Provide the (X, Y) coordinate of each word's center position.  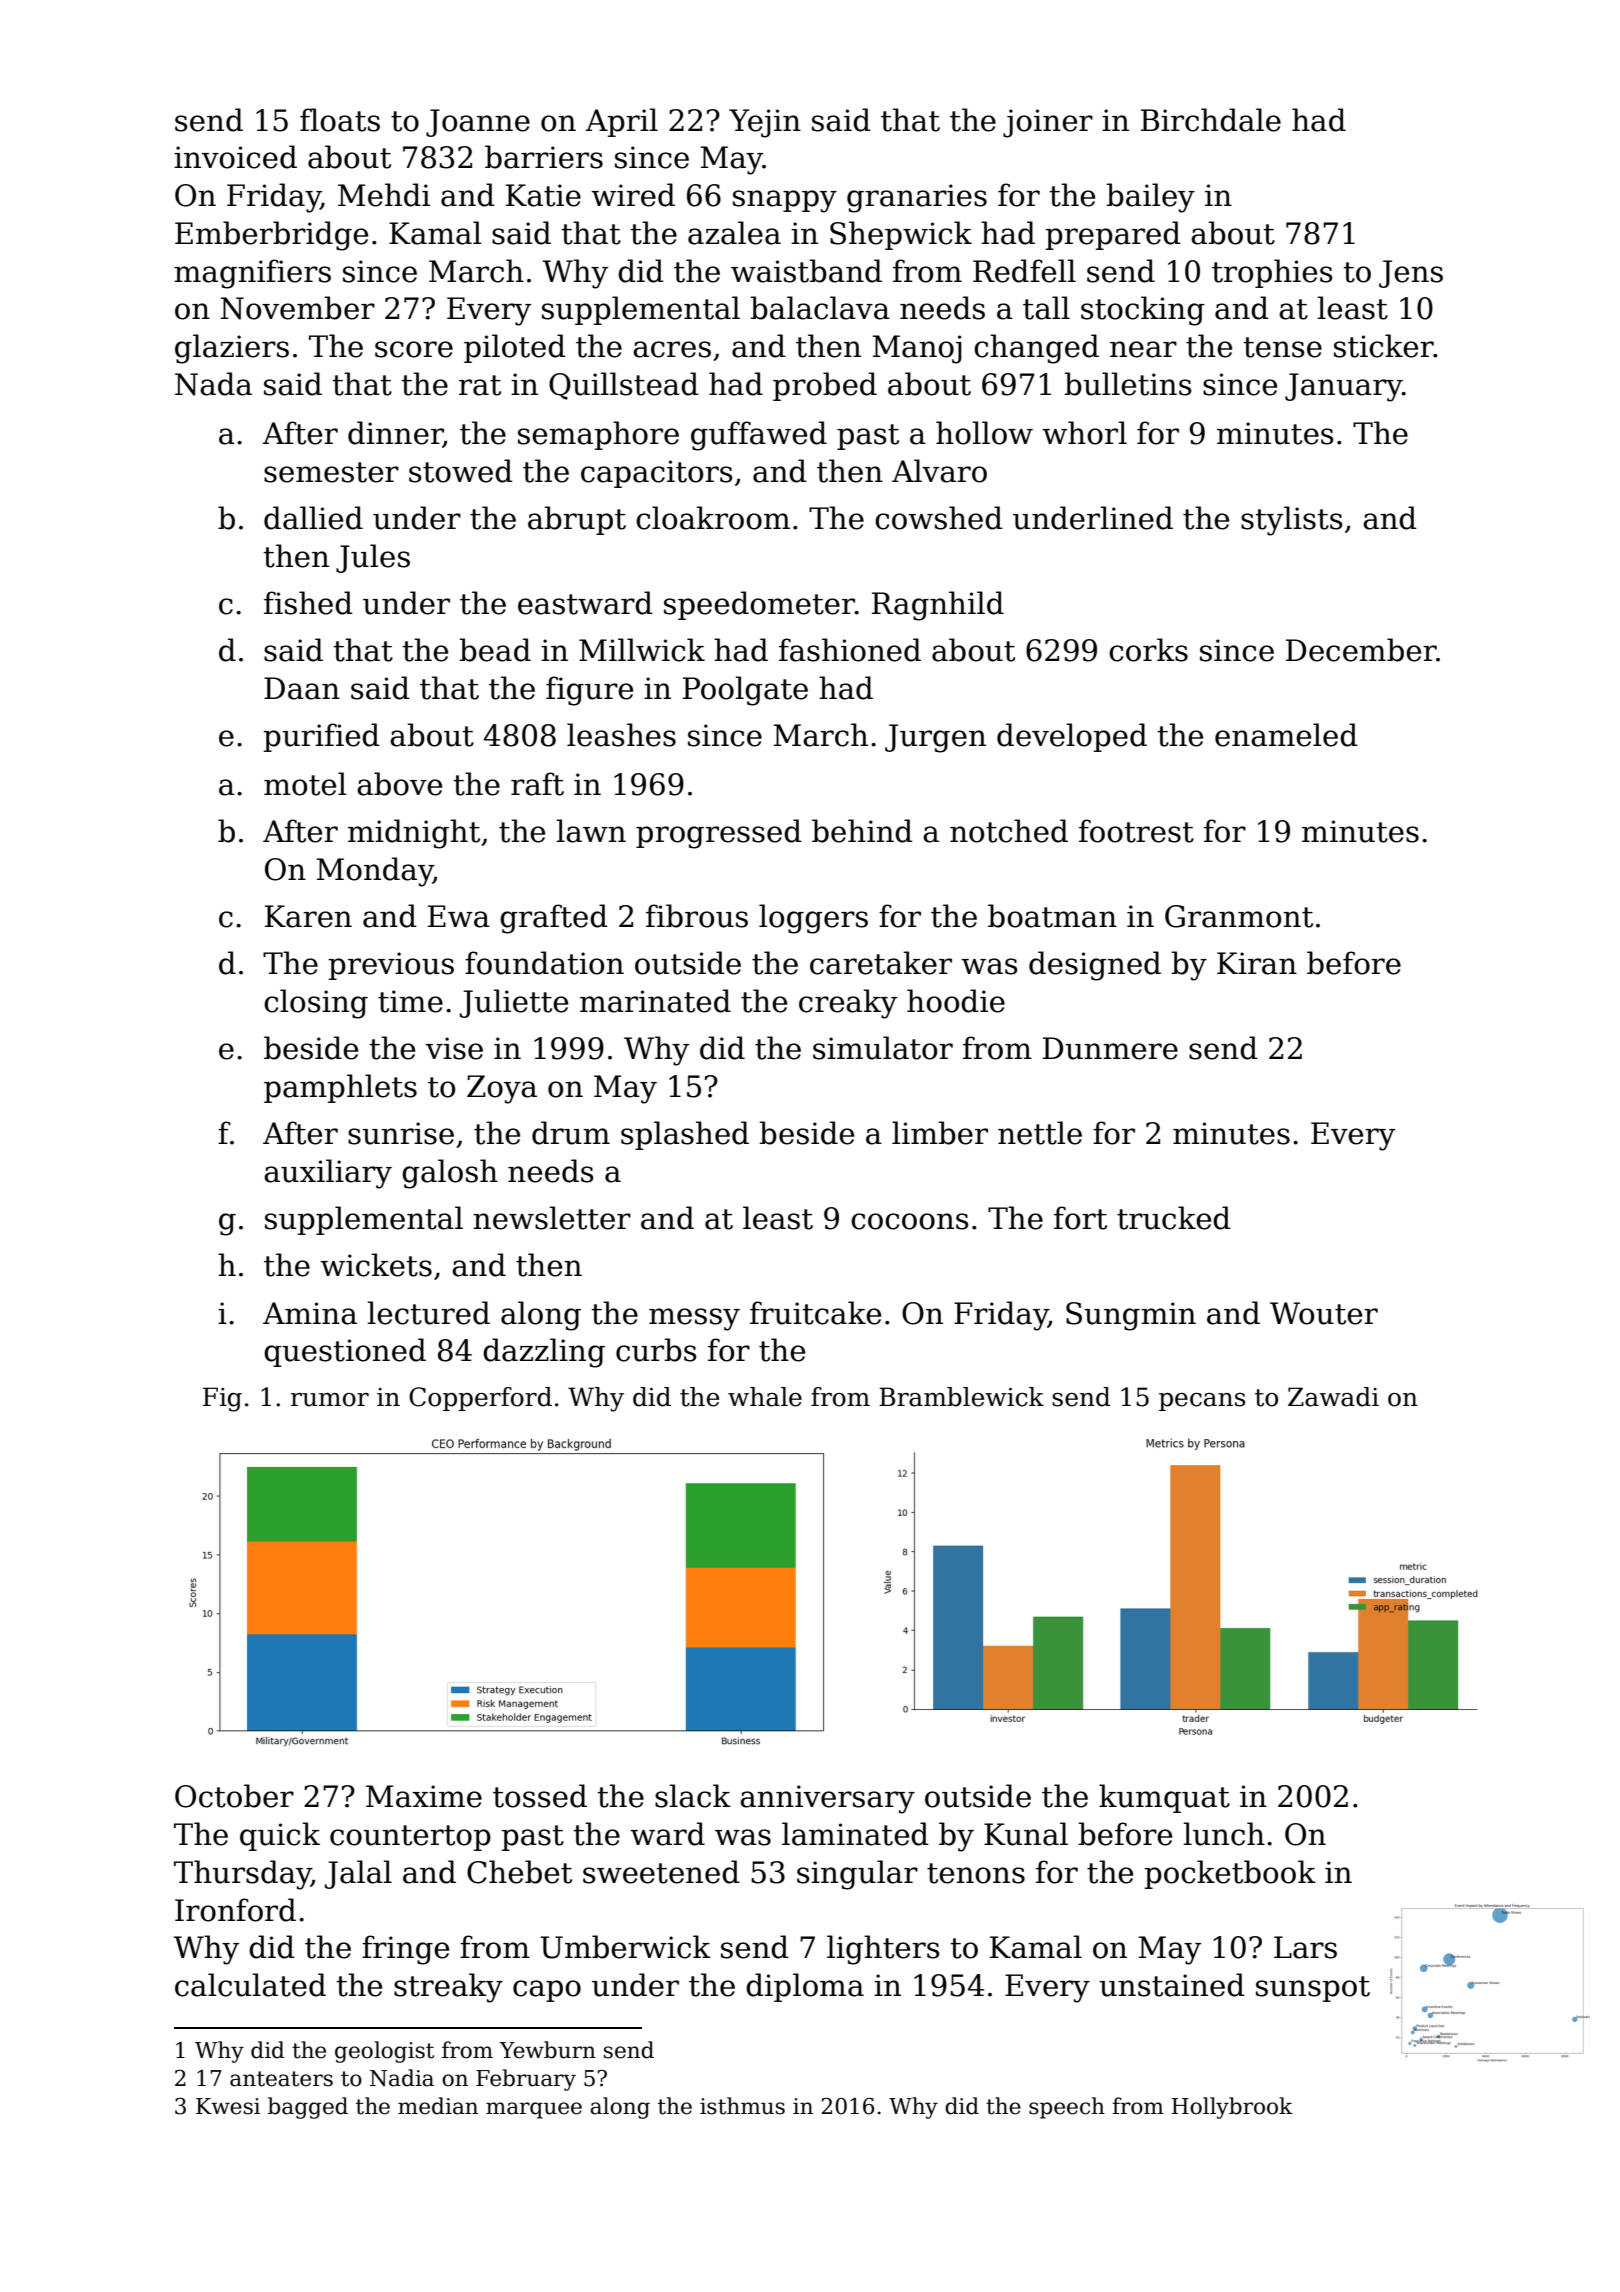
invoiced (235, 157)
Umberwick (625, 1947)
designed (1095, 966)
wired (633, 195)
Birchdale (1211, 120)
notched (1009, 831)
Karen (308, 916)
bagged (308, 2108)
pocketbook (1230, 1874)
